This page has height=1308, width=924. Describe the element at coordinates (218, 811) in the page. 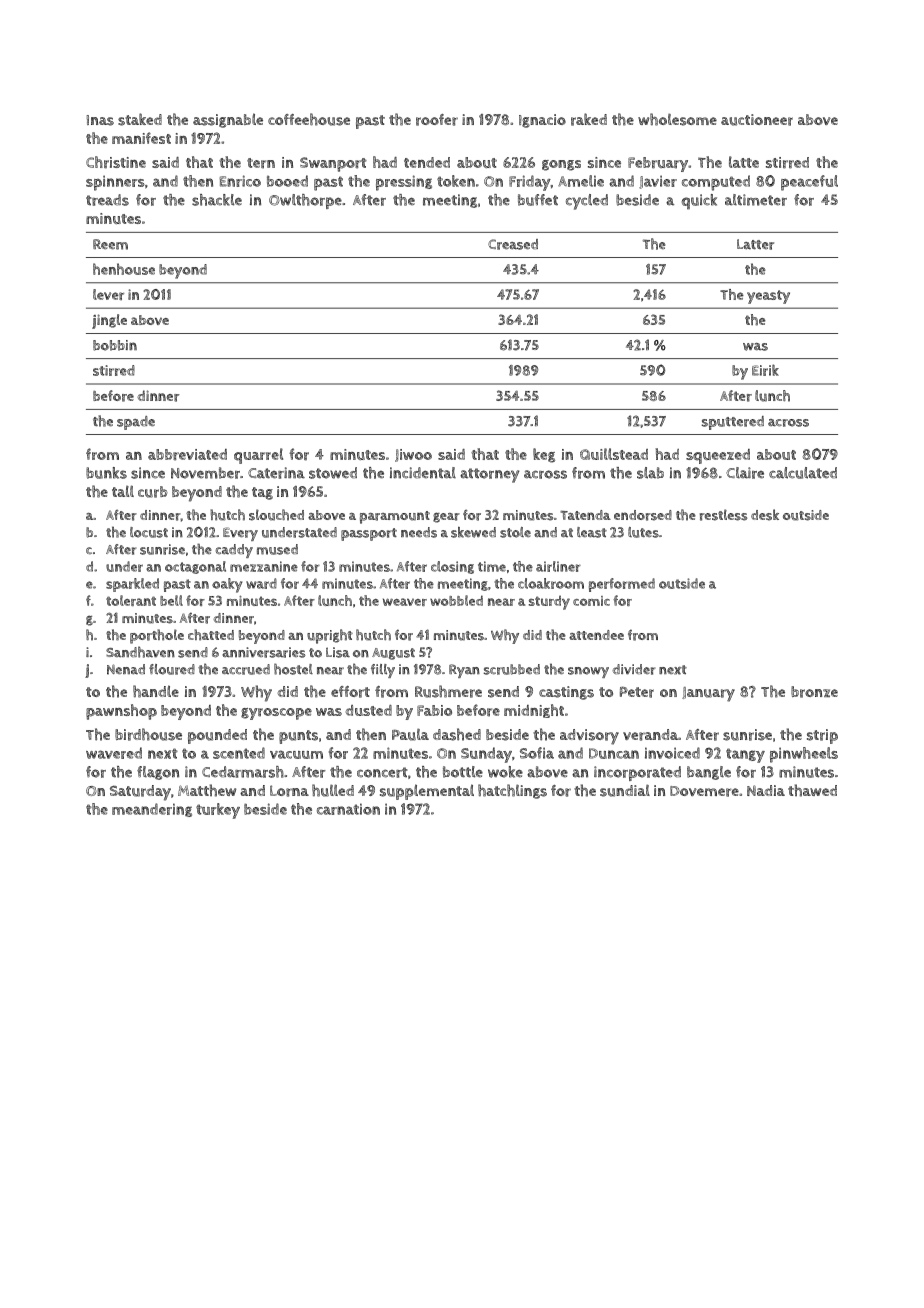

I see `turkey` at that location.
